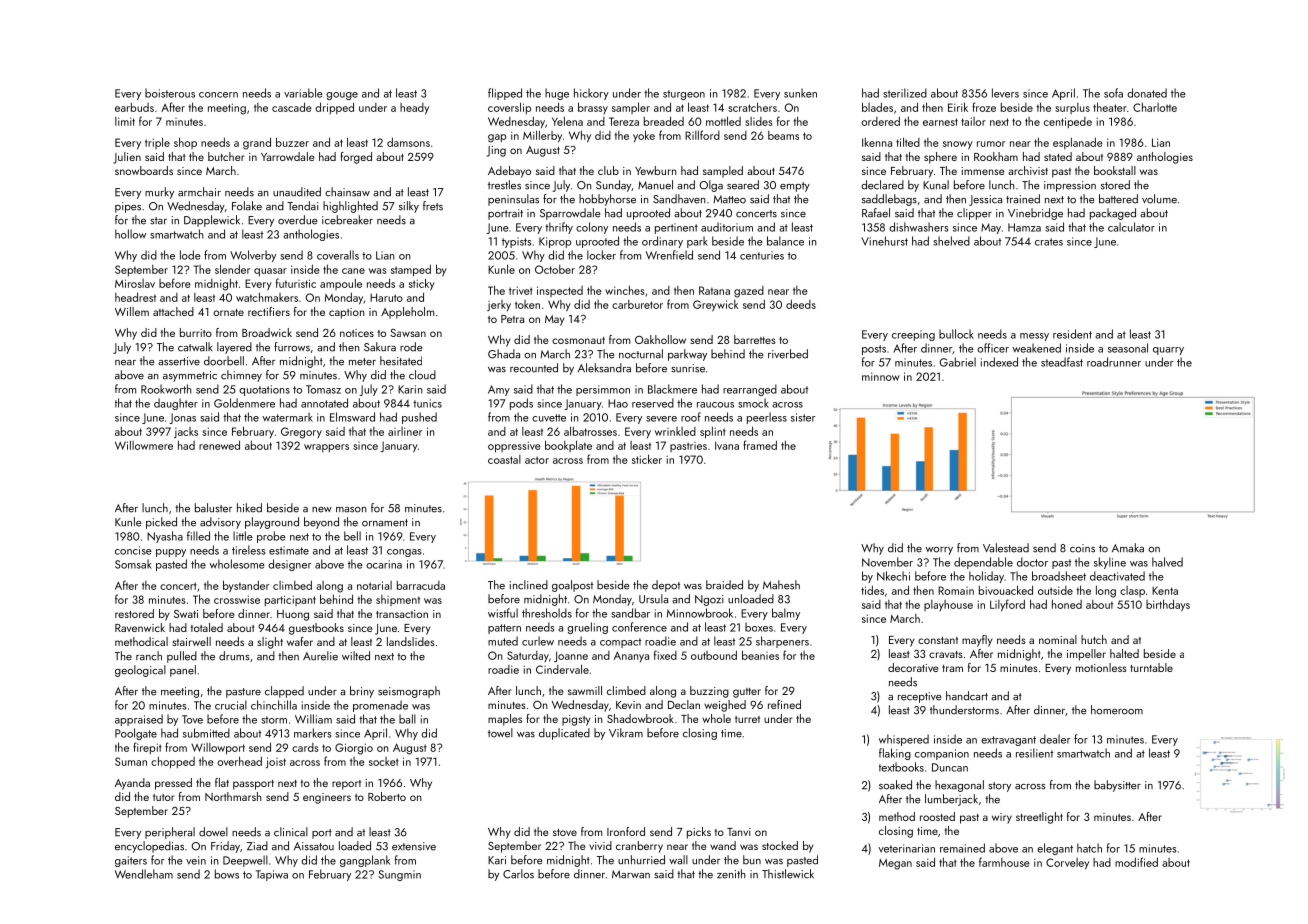 The width and height of the screenshot is (1308, 924). What do you see at coordinates (144, 874) in the screenshot?
I see `Wendleham` at bounding box center [144, 874].
